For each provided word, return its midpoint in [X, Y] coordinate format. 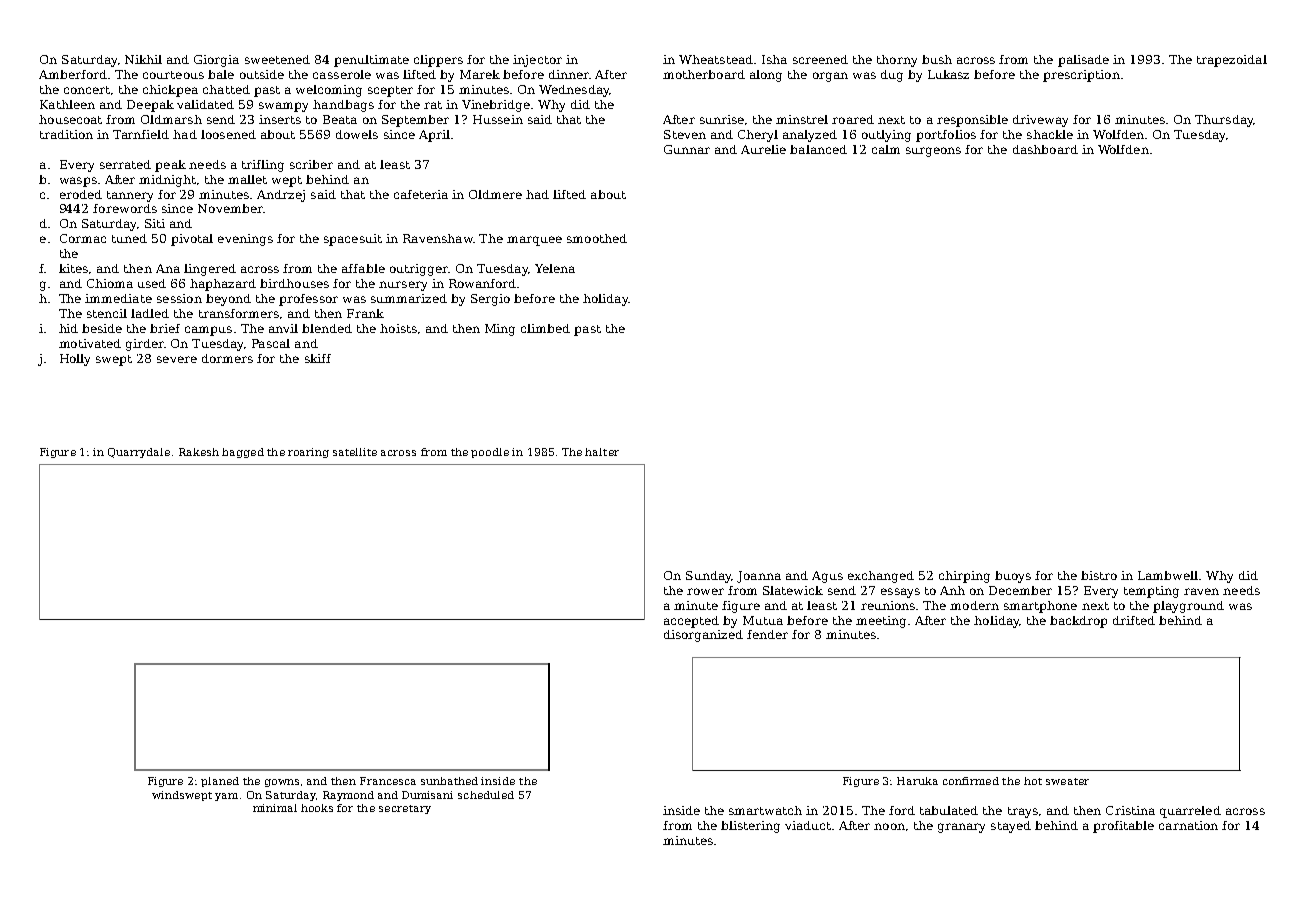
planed [220, 782]
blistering [750, 827]
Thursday [1224, 121]
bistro [1099, 575]
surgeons [933, 152]
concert [87, 90]
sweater [1067, 781]
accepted [691, 622]
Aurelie [763, 149]
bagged [243, 453]
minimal [275, 808]
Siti [155, 223]
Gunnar [687, 149]
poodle [490, 453]
